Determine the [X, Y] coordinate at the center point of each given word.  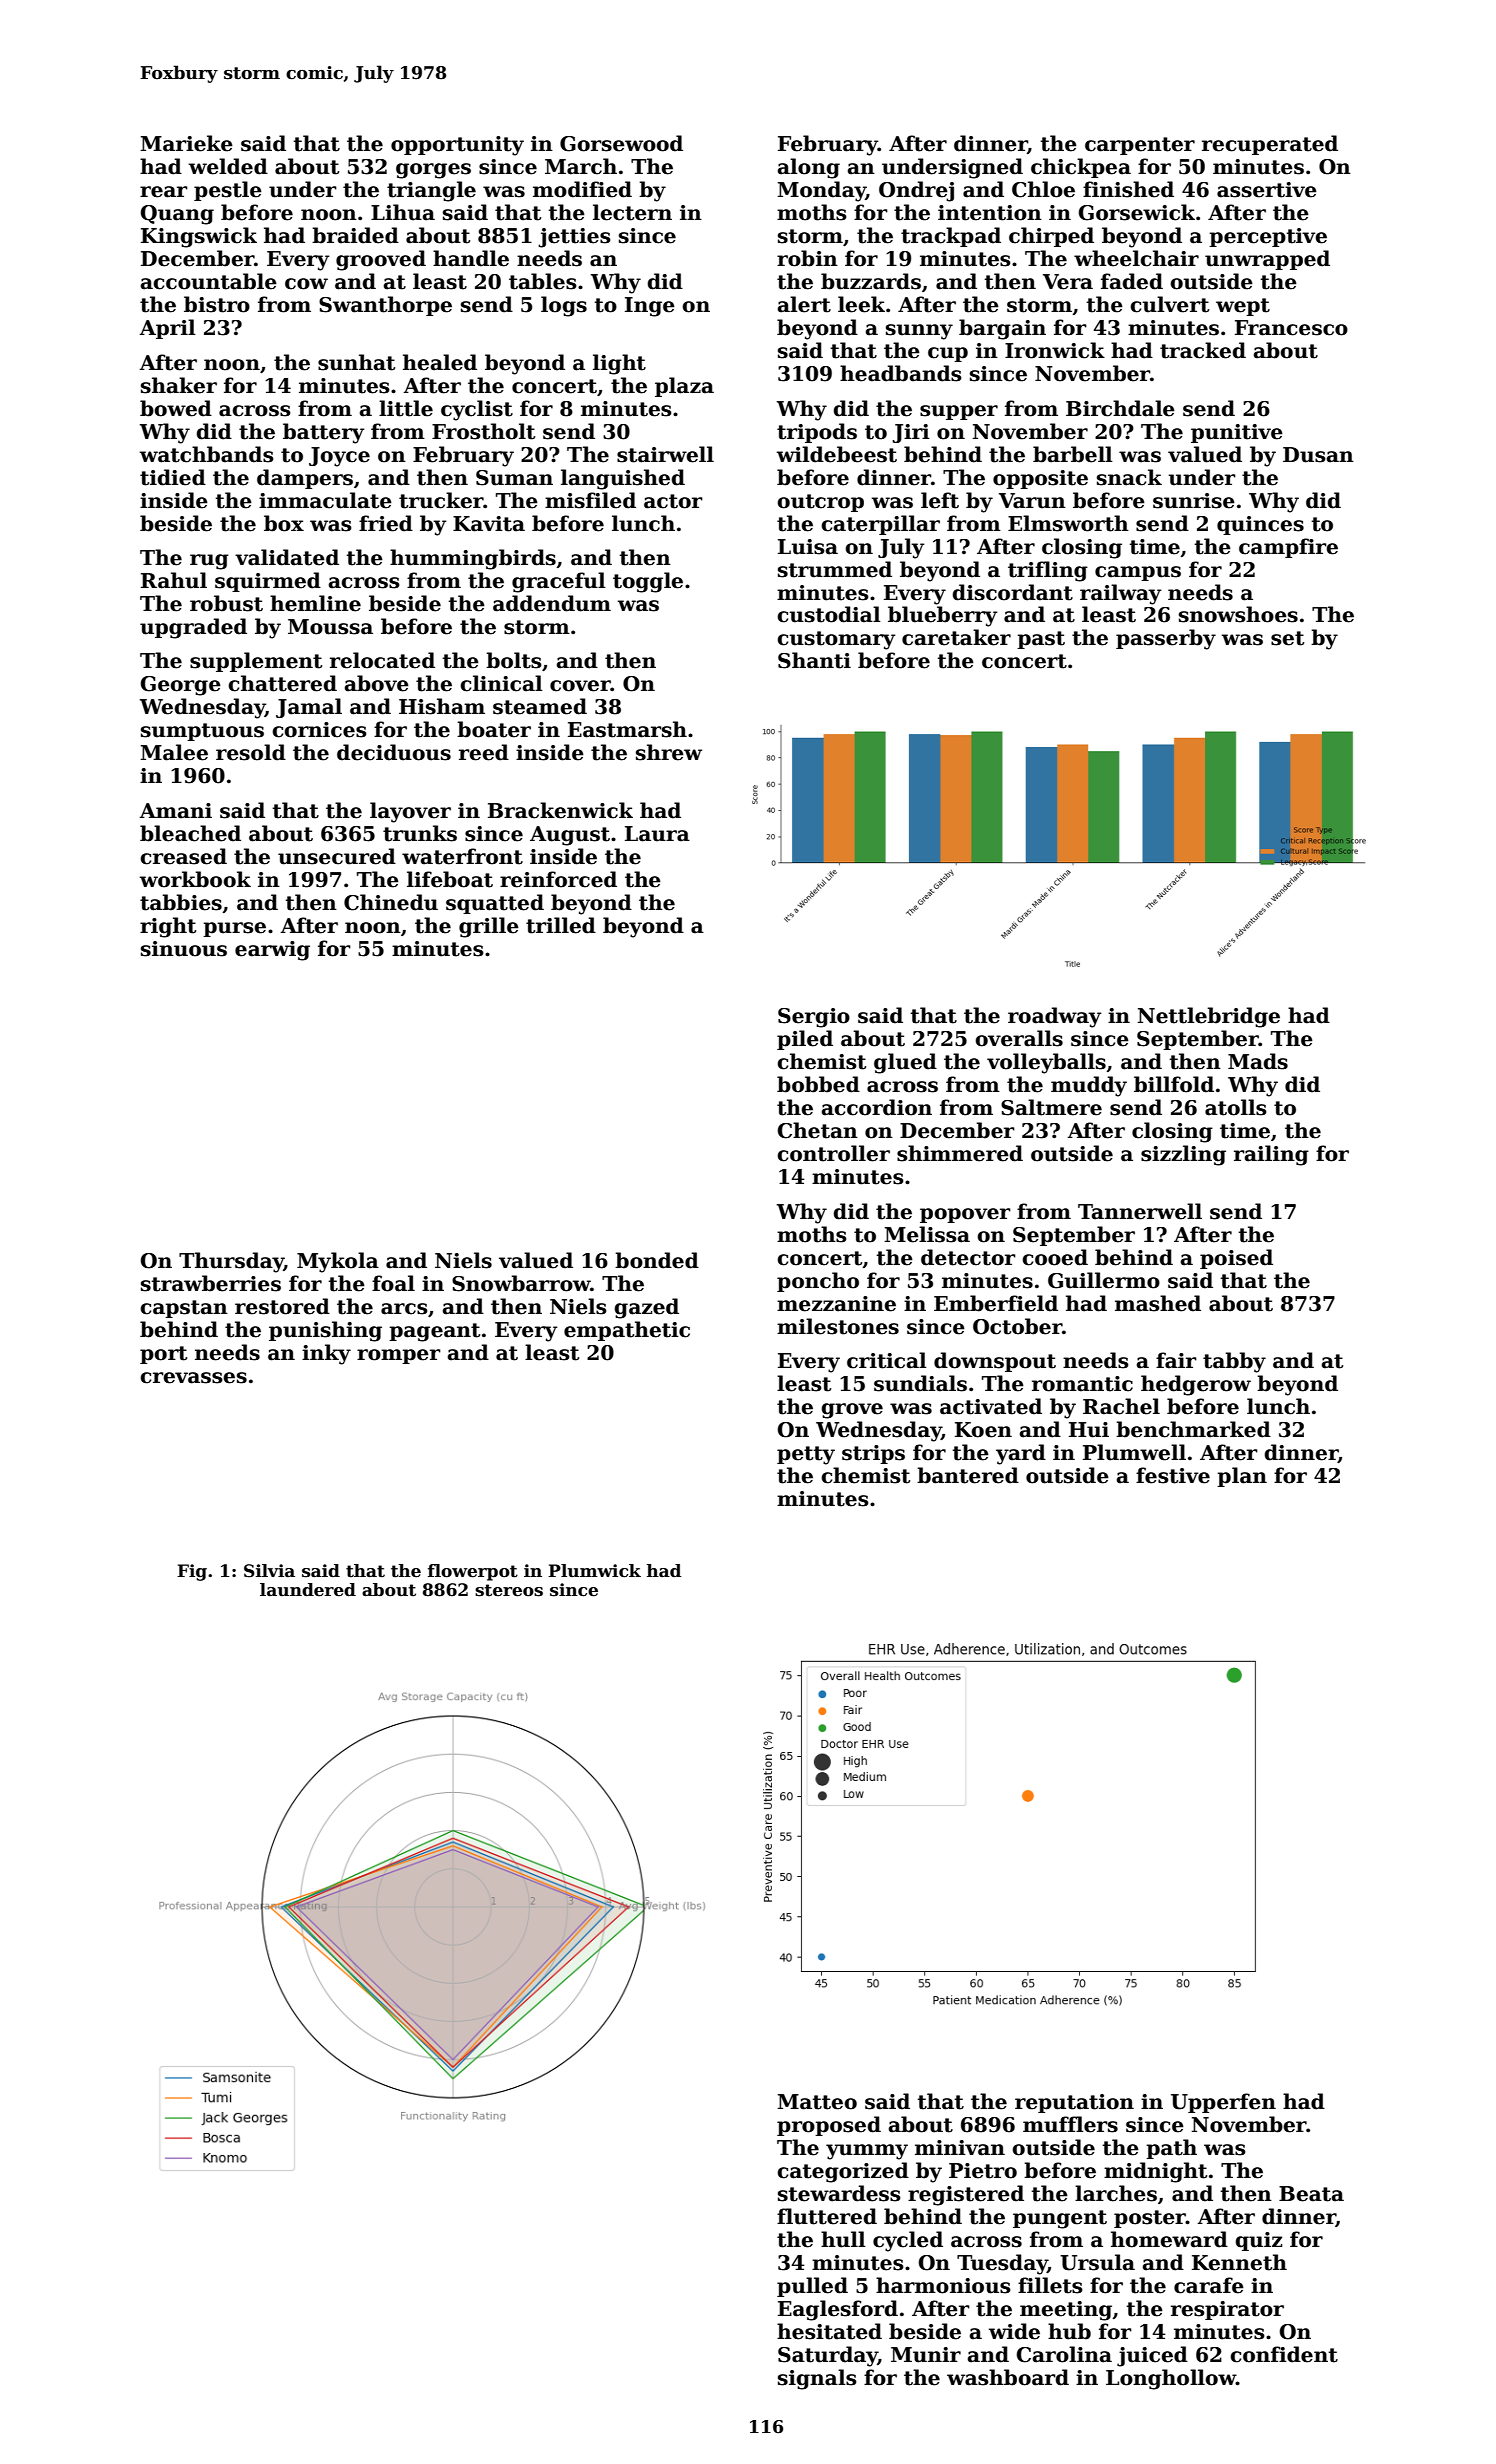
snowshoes [1238, 614]
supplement [256, 662]
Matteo [817, 2102]
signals [817, 2379]
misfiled [590, 500]
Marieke [186, 143]
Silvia [269, 1571]
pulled [812, 2287]
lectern [632, 212]
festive [1173, 1475]
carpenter [1140, 146]
